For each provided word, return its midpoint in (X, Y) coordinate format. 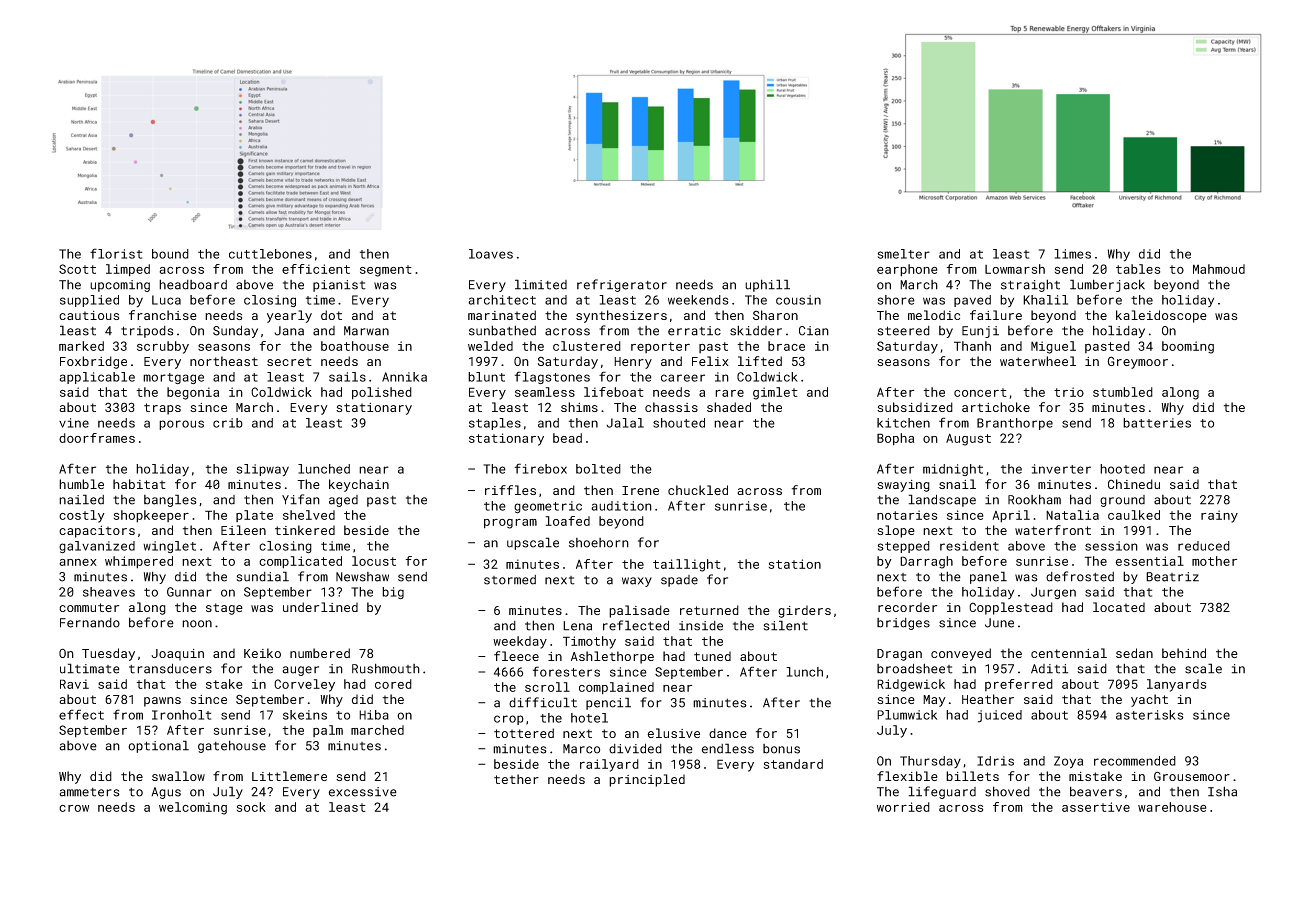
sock (251, 807)
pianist (339, 286)
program (510, 524)
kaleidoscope (1161, 316)
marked (81, 346)
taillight (687, 565)
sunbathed (502, 330)
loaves (491, 254)
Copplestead (1011, 608)
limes (1072, 254)
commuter (89, 607)
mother (1214, 561)
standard (793, 764)
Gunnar (189, 592)
